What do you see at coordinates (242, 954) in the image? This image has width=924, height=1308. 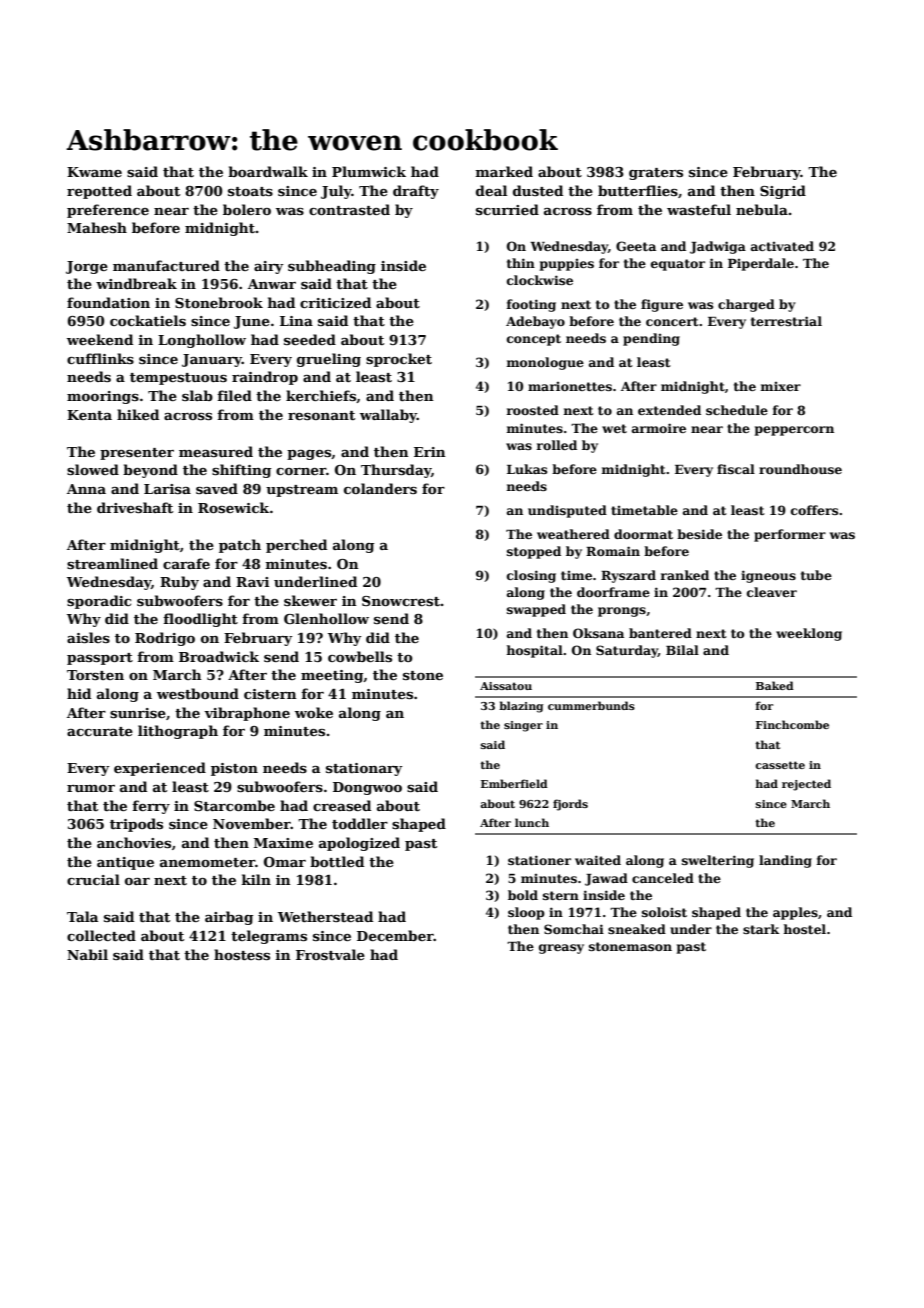 I see `hostess` at bounding box center [242, 954].
